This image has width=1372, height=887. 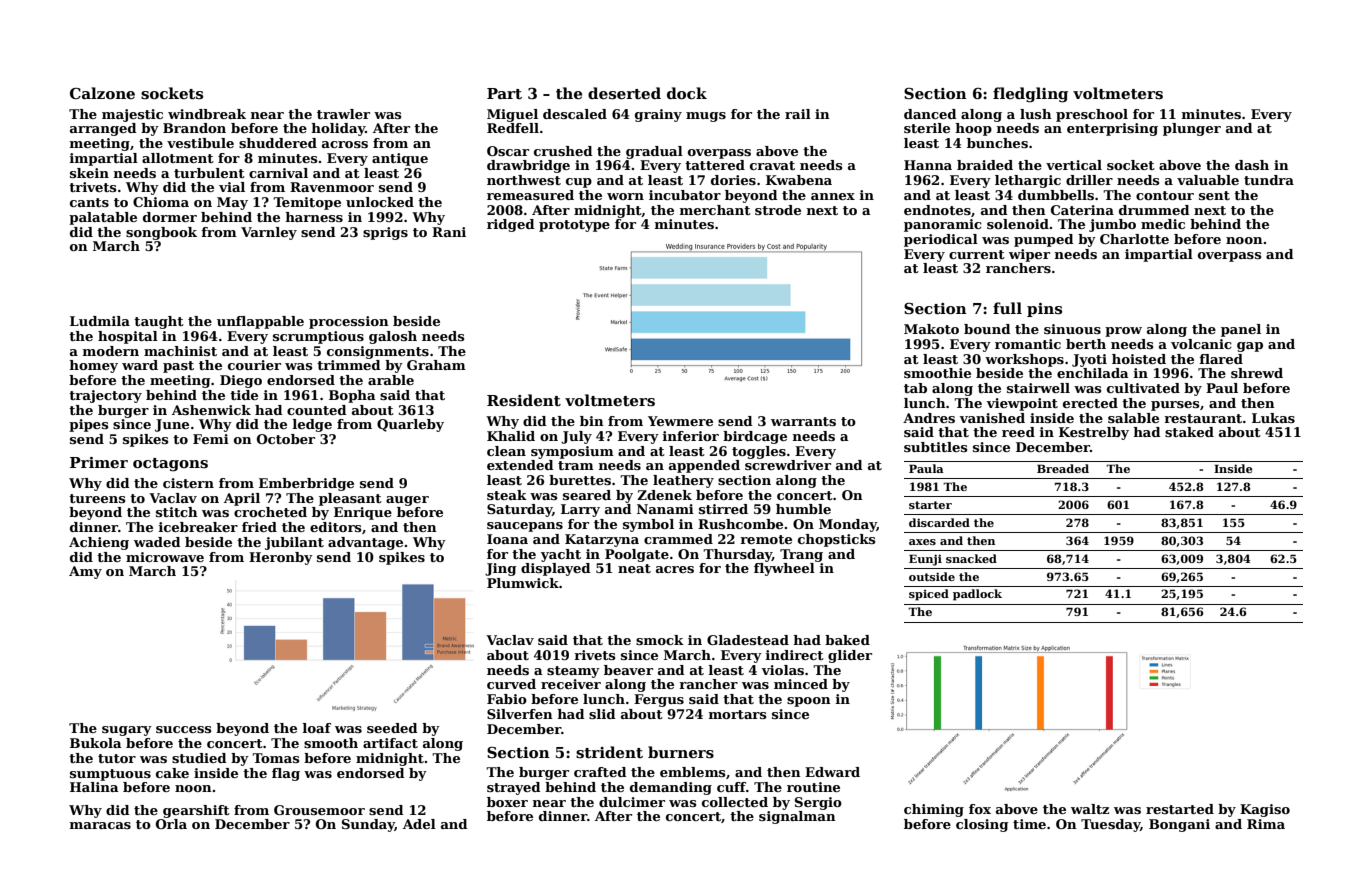 What do you see at coordinates (211, 410) in the image?
I see `Ashenwick` at bounding box center [211, 410].
